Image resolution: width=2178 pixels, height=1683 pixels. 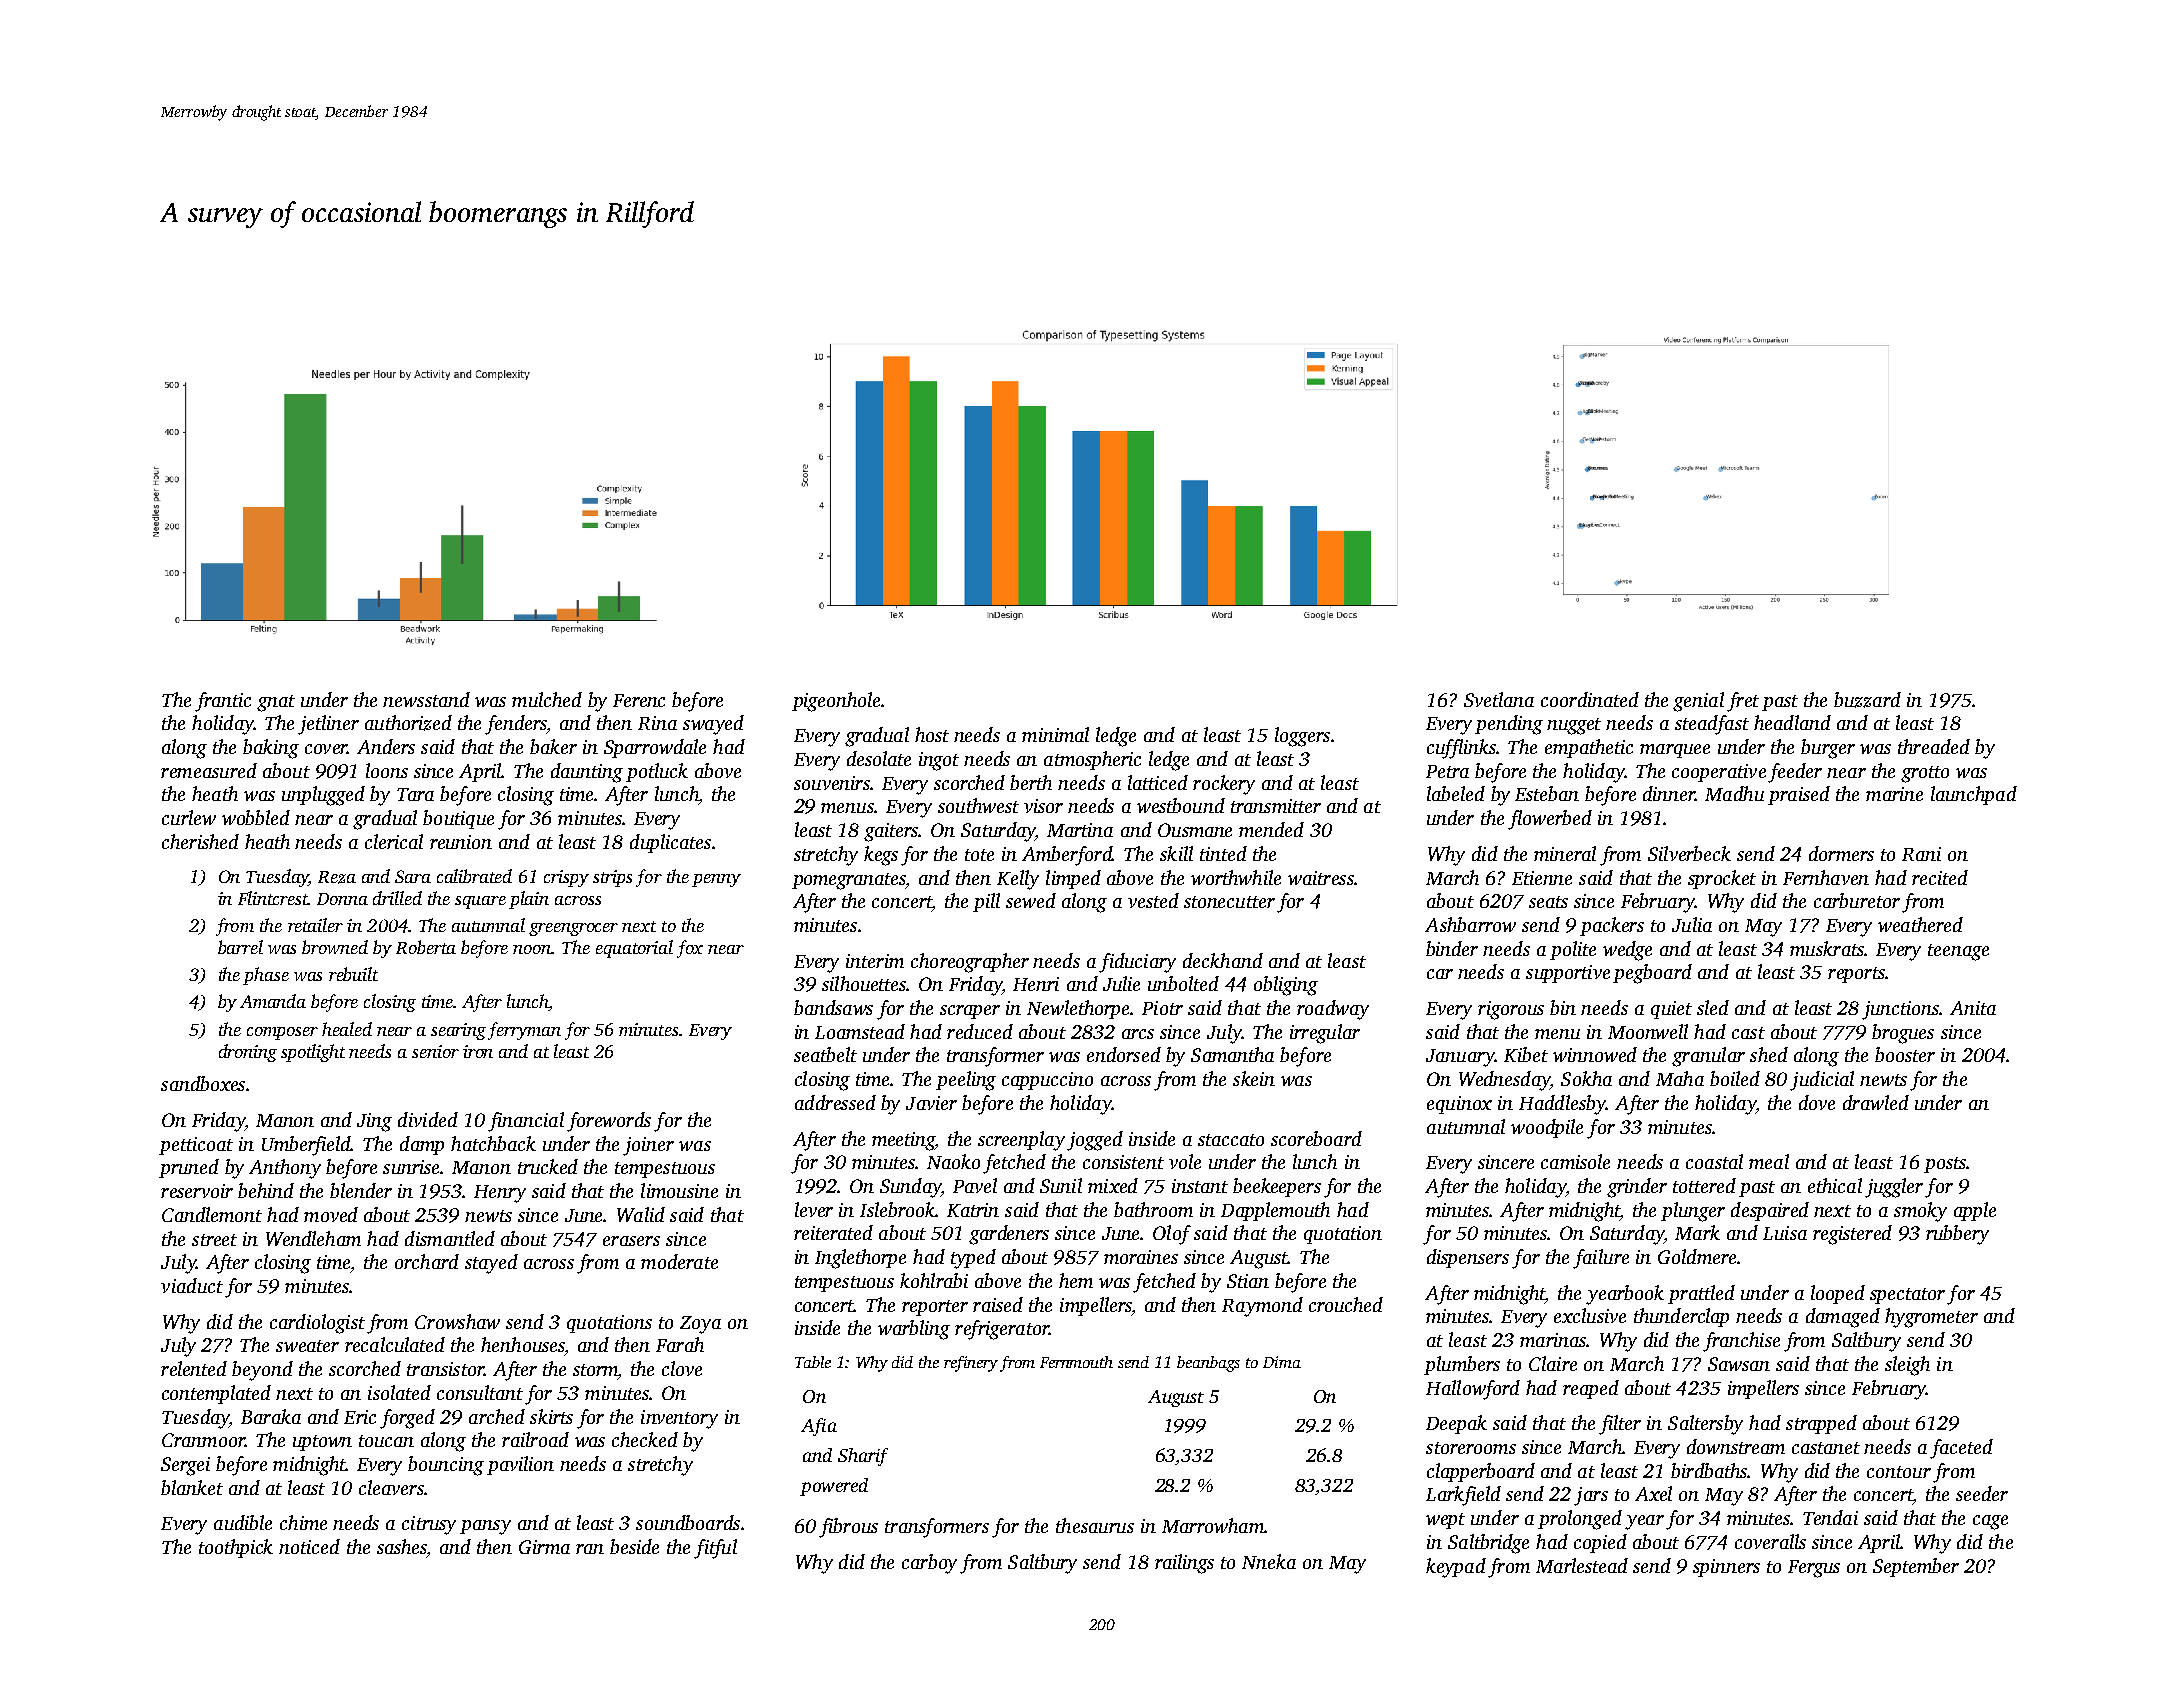 What do you see at coordinates (309, 1546) in the page?
I see `noticed` at bounding box center [309, 1546].
